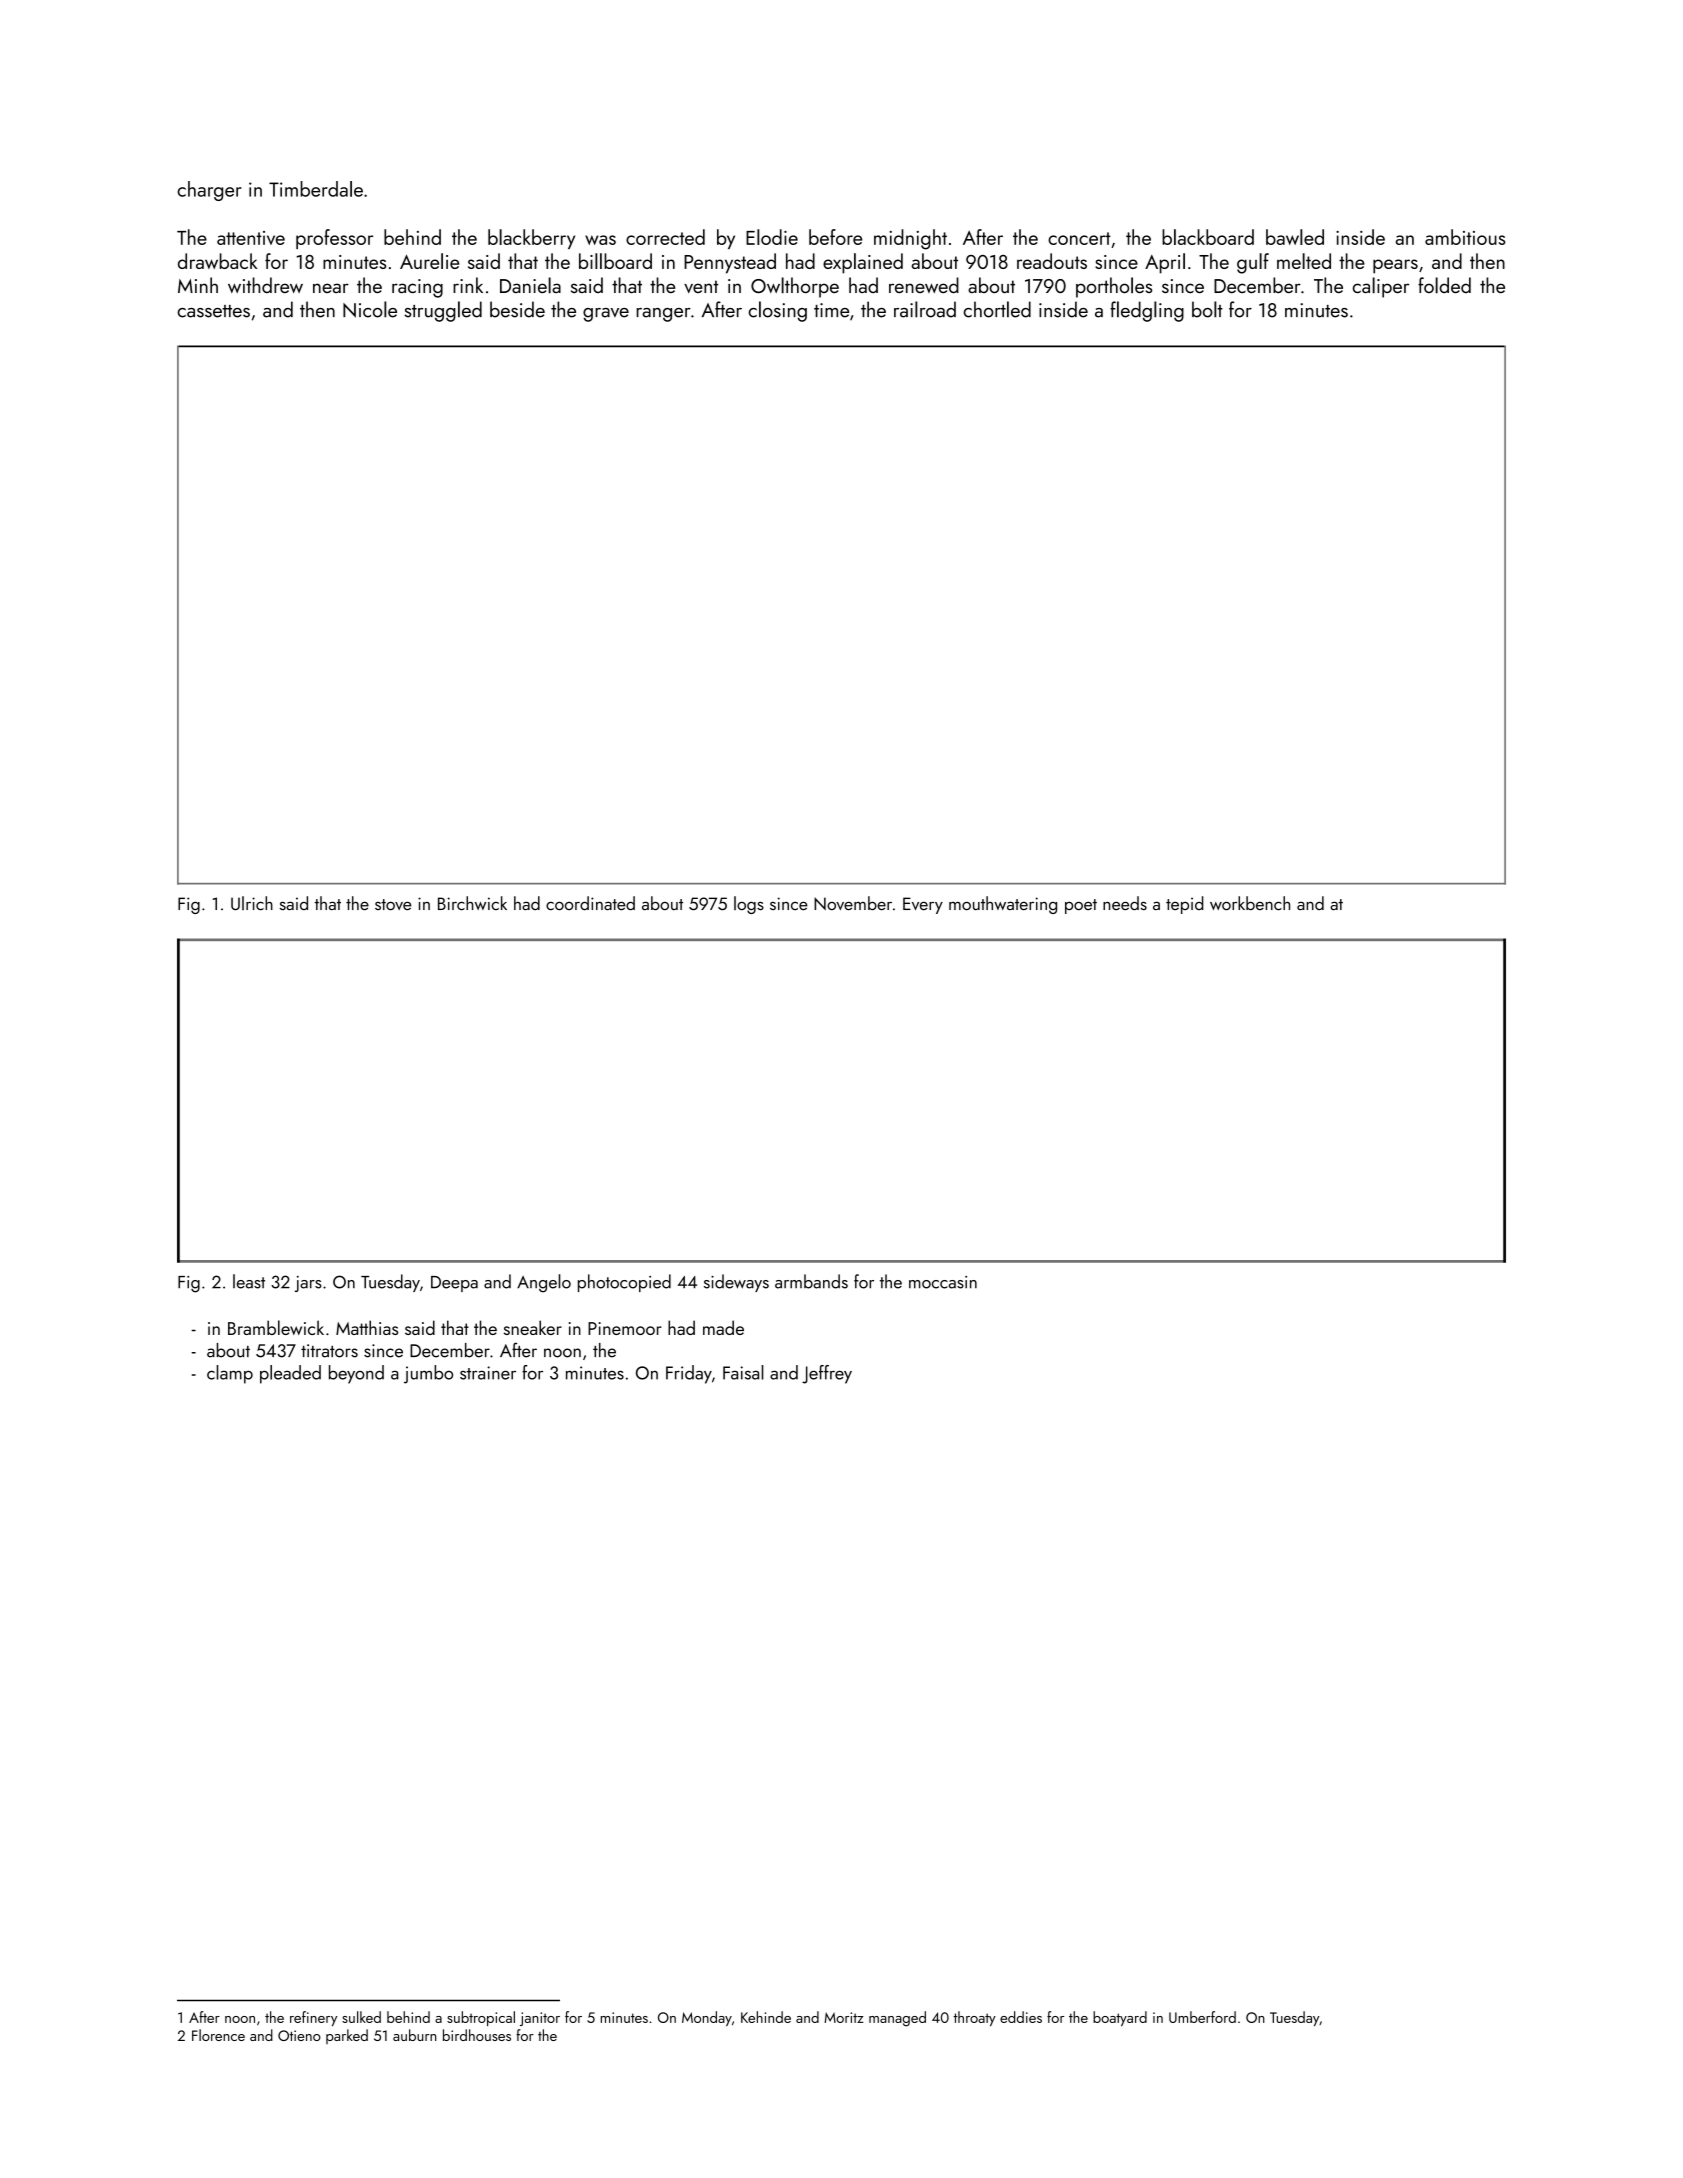 This screenshot has height=2178, width=1683. I want to click on withdrew, so click(265, 285).
